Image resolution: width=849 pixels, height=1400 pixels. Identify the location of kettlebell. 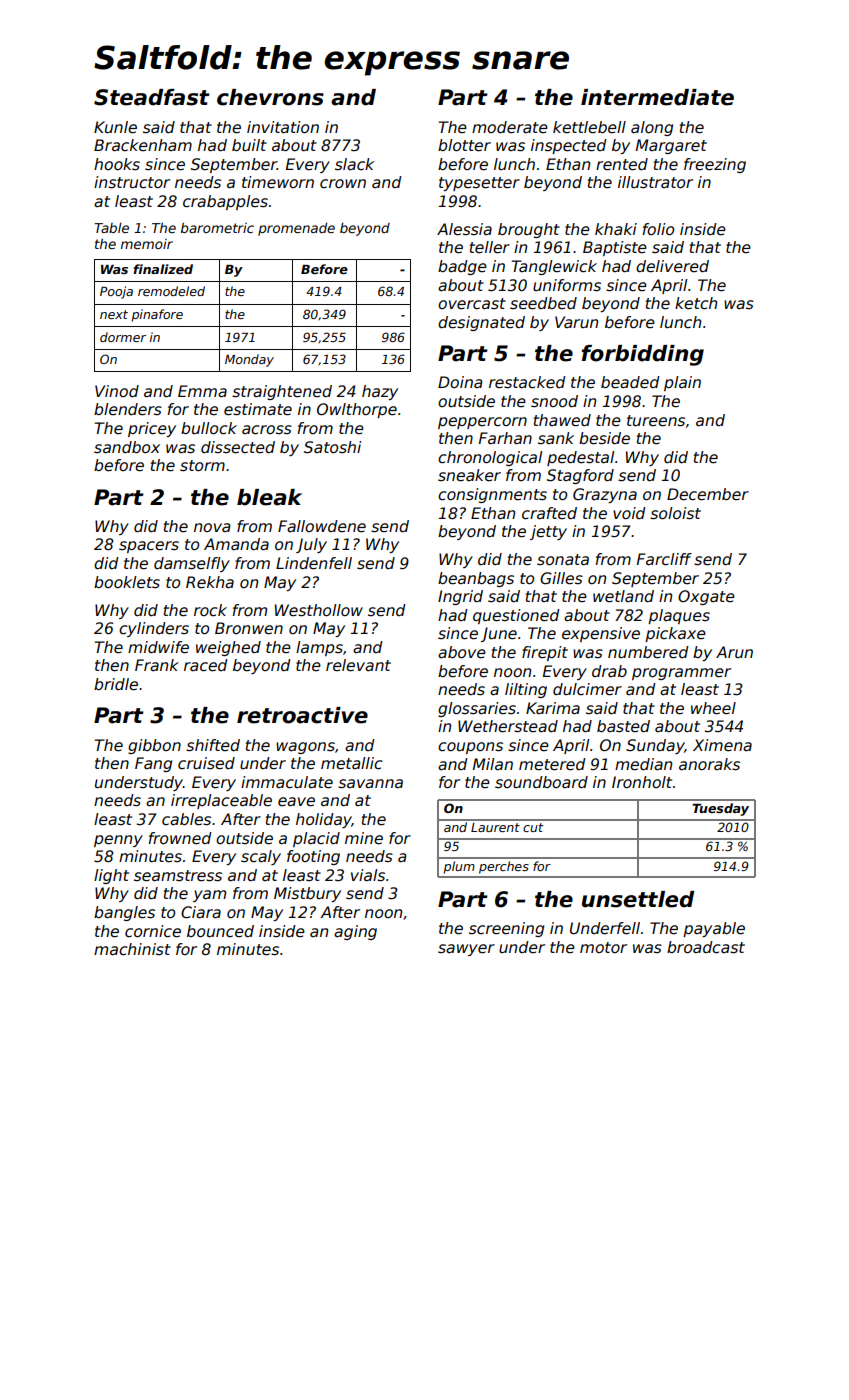
(589, 127).
